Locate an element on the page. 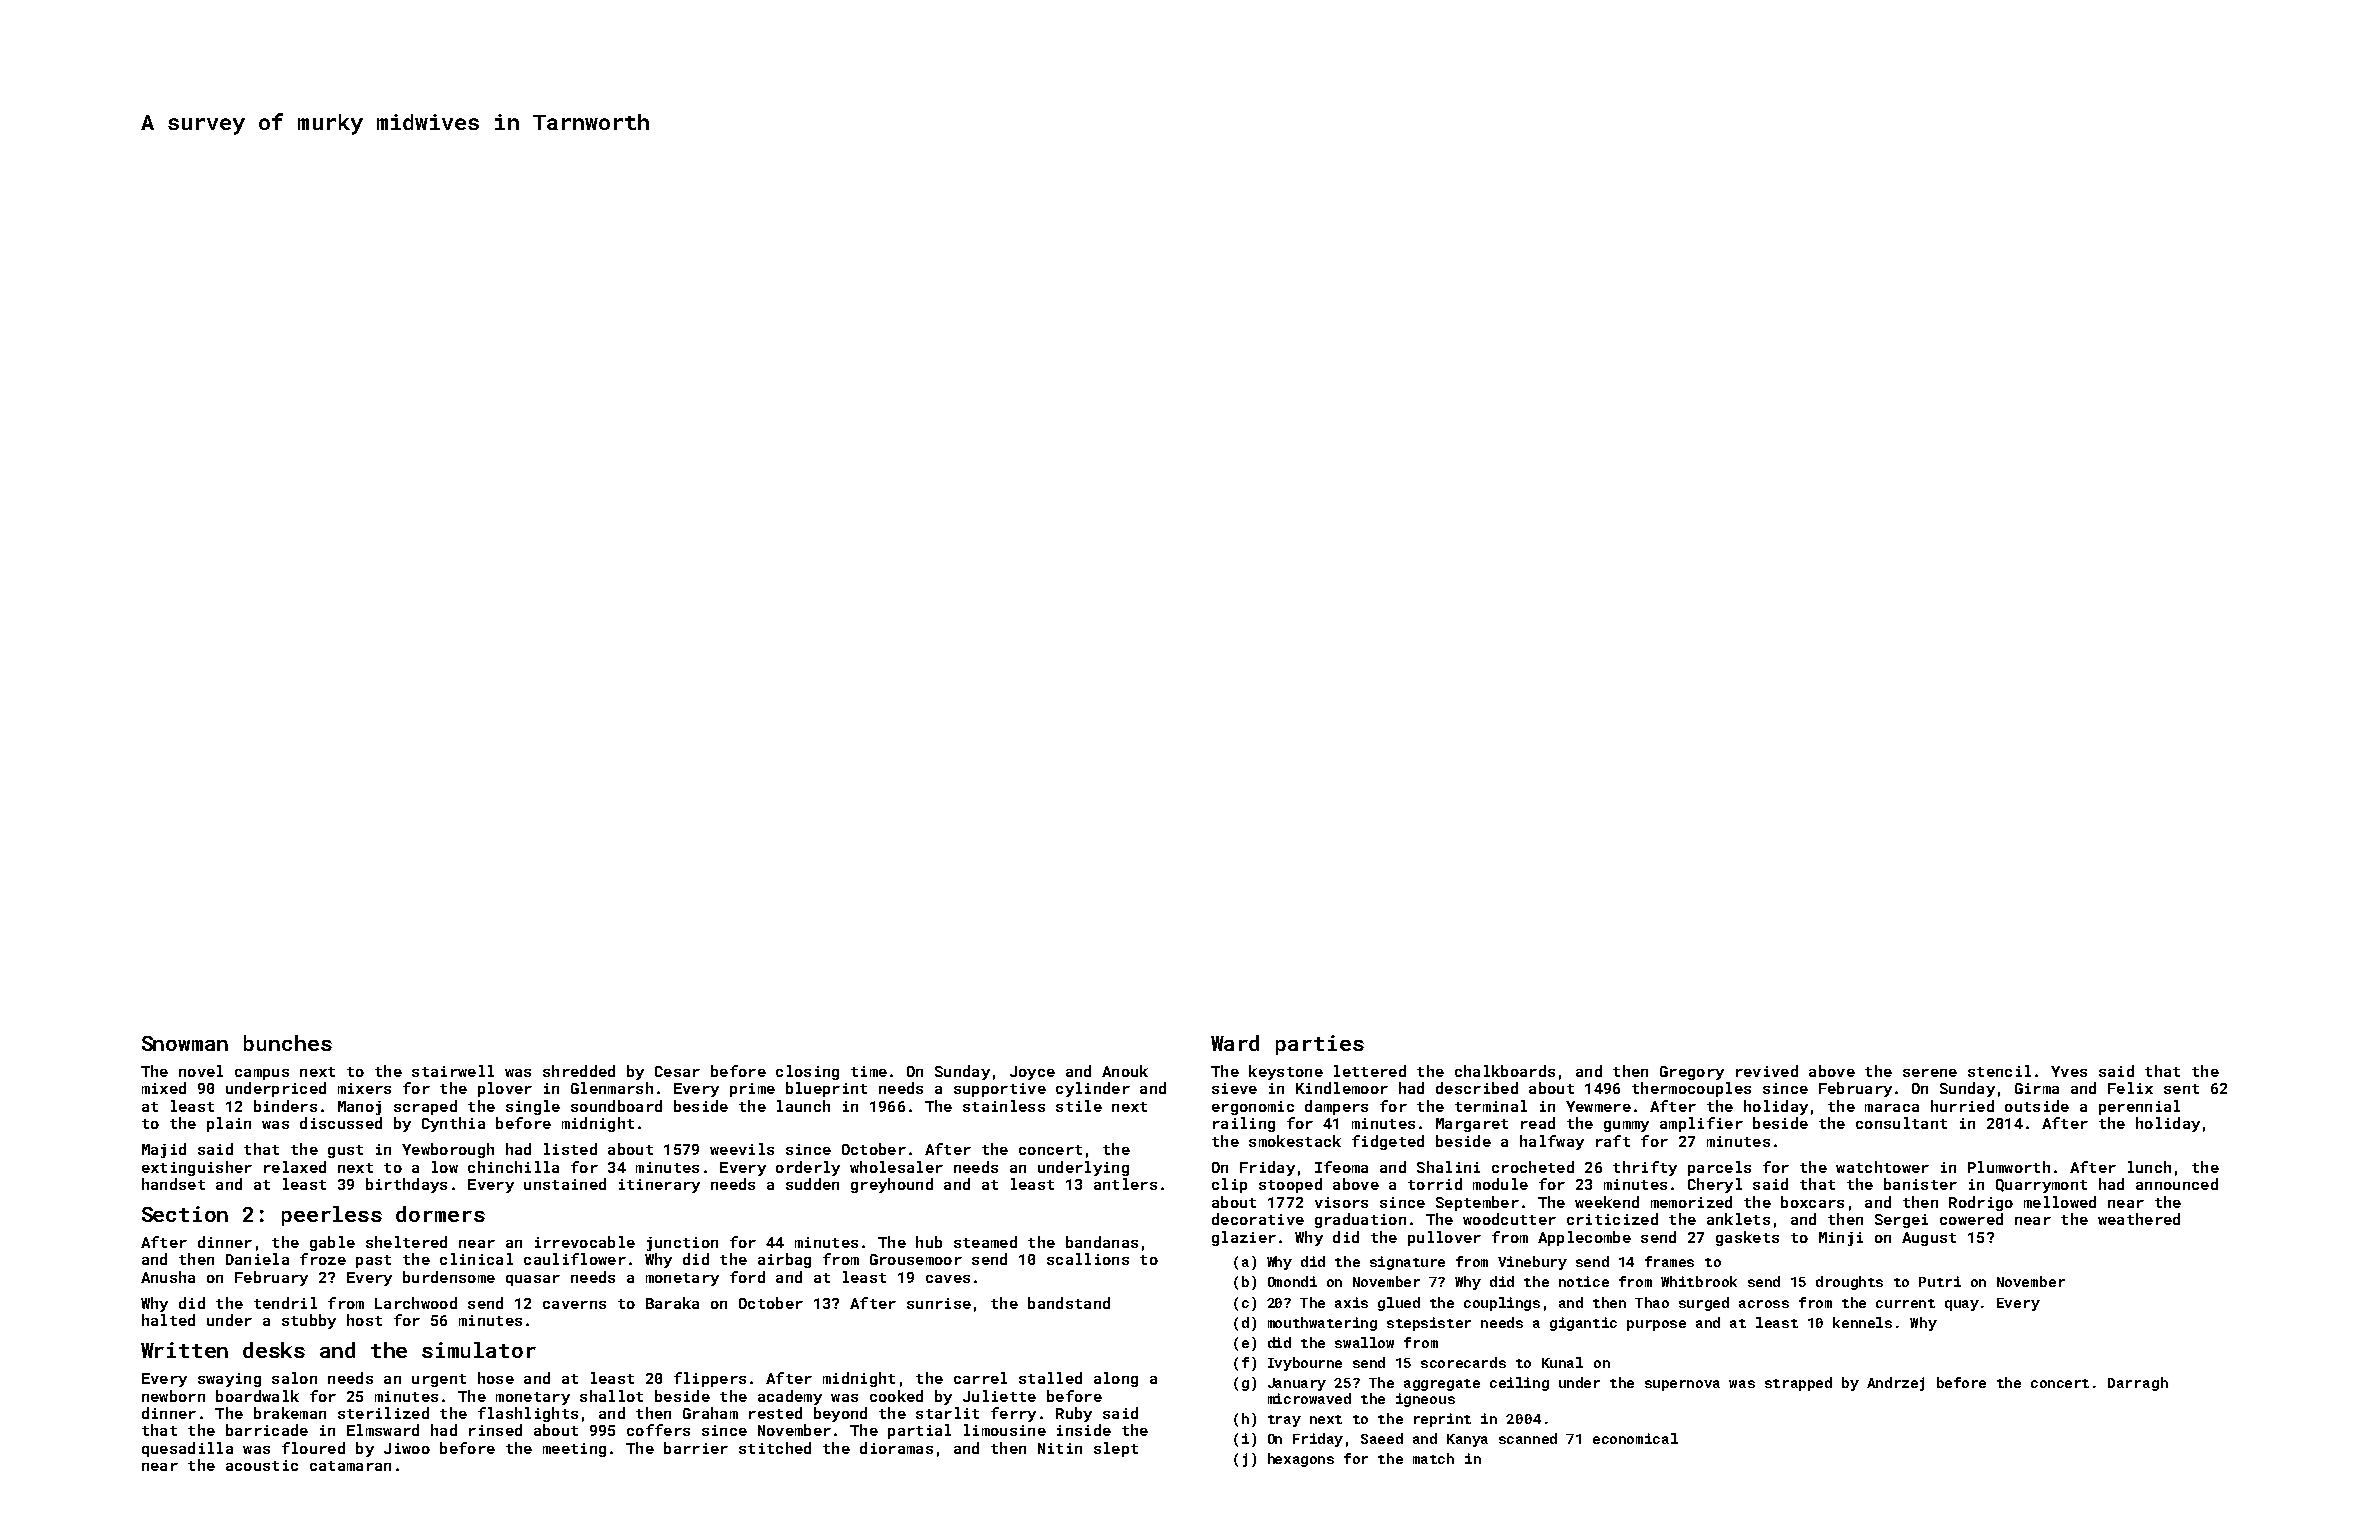  perennial is located at coordinates (2139, 1107).
